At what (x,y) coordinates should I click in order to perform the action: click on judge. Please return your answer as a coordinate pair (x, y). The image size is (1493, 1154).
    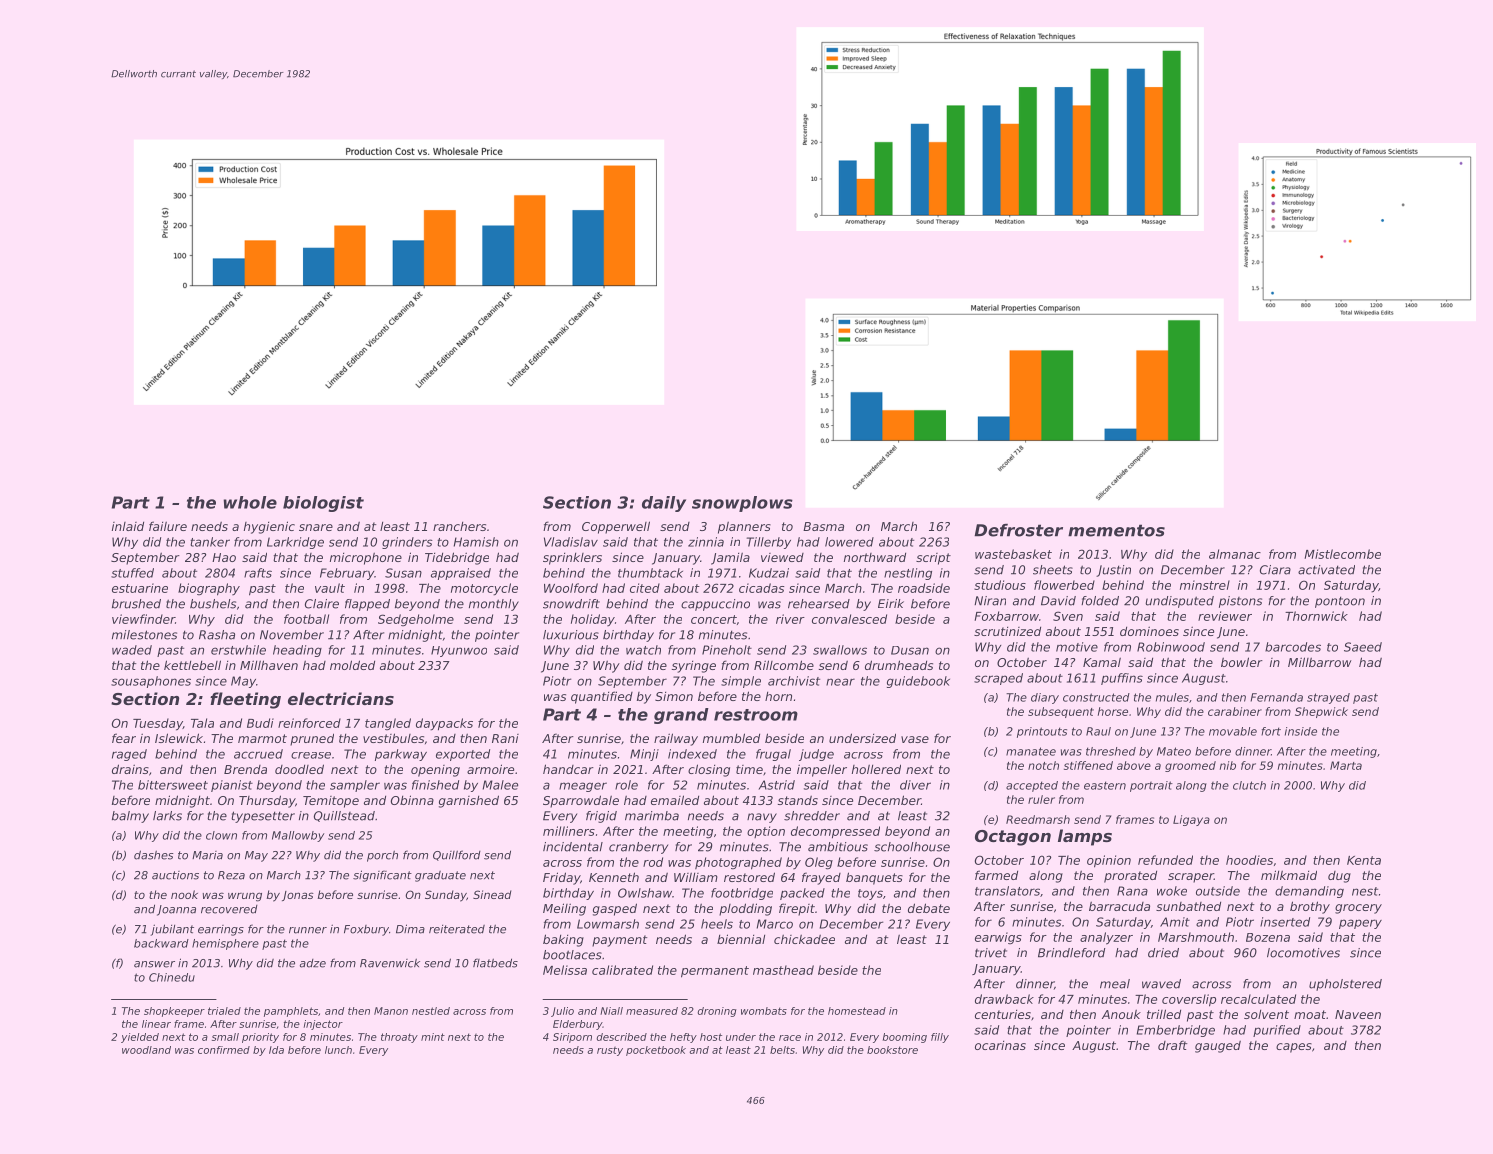
    Looking at the image, I should click on (816, 755).
